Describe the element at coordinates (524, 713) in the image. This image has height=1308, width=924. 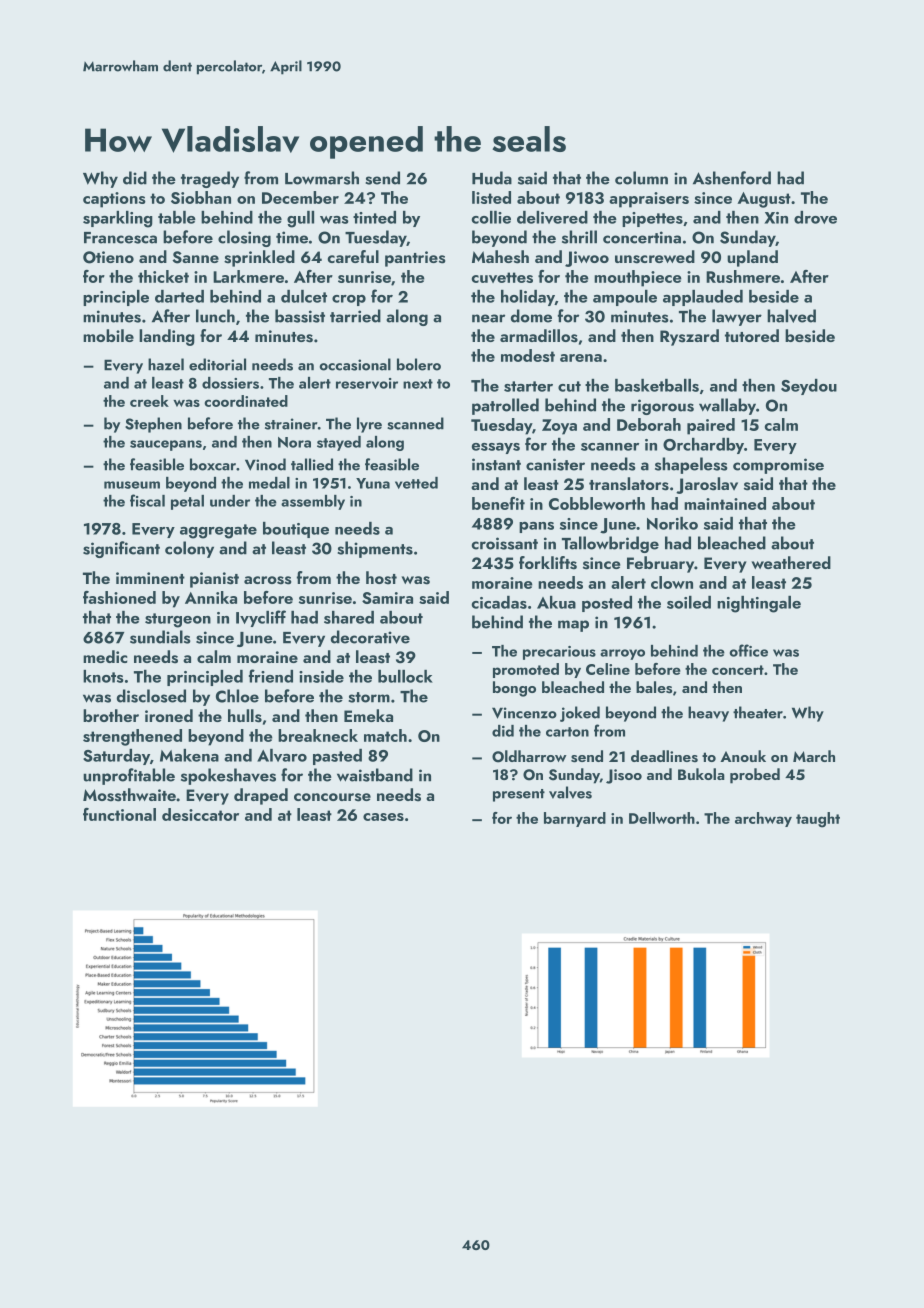
I see `Vincenzo` at that location.
